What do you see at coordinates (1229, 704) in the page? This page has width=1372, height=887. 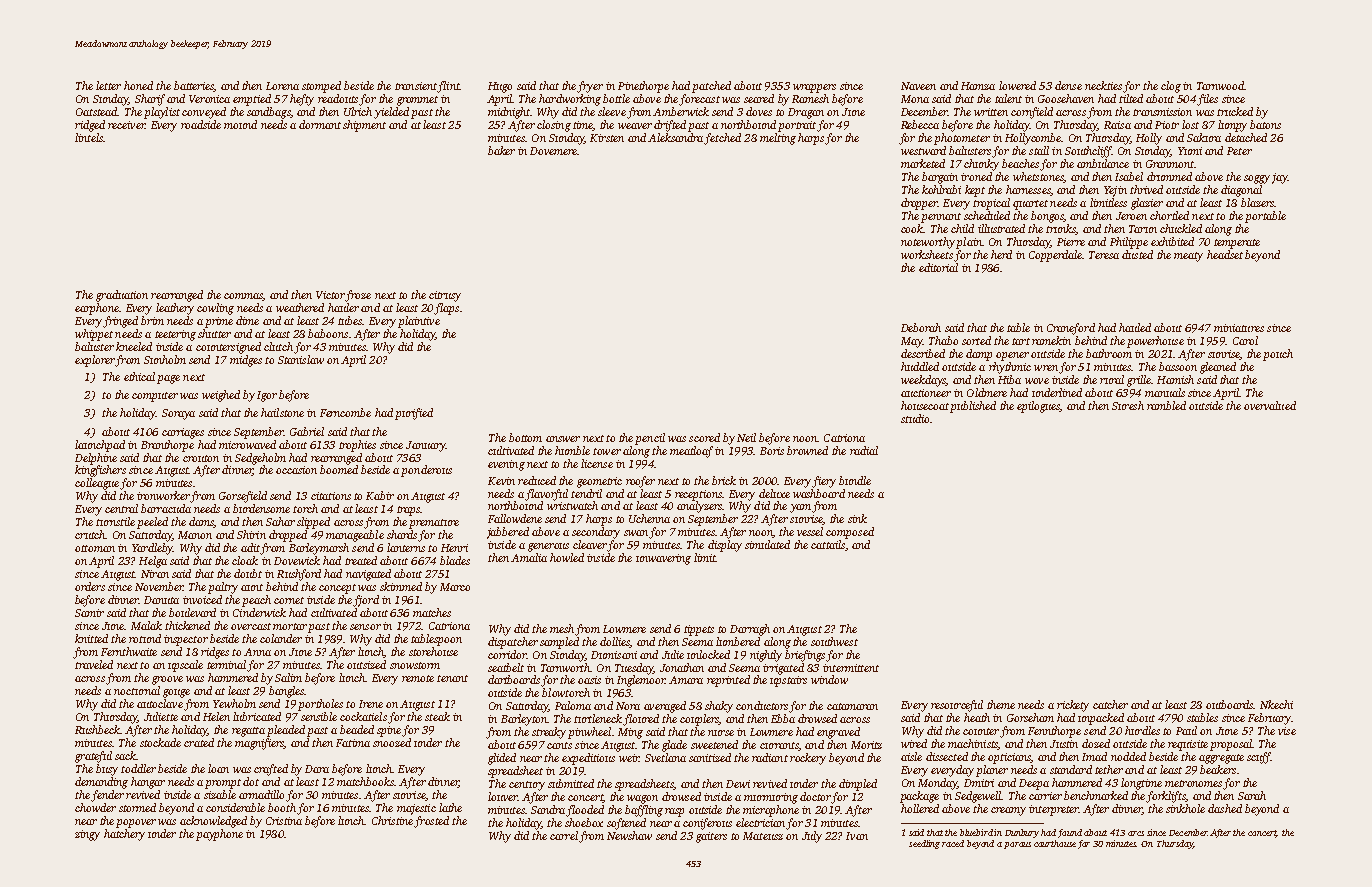 I see `outboards` at bounding box center [1229, 704].
